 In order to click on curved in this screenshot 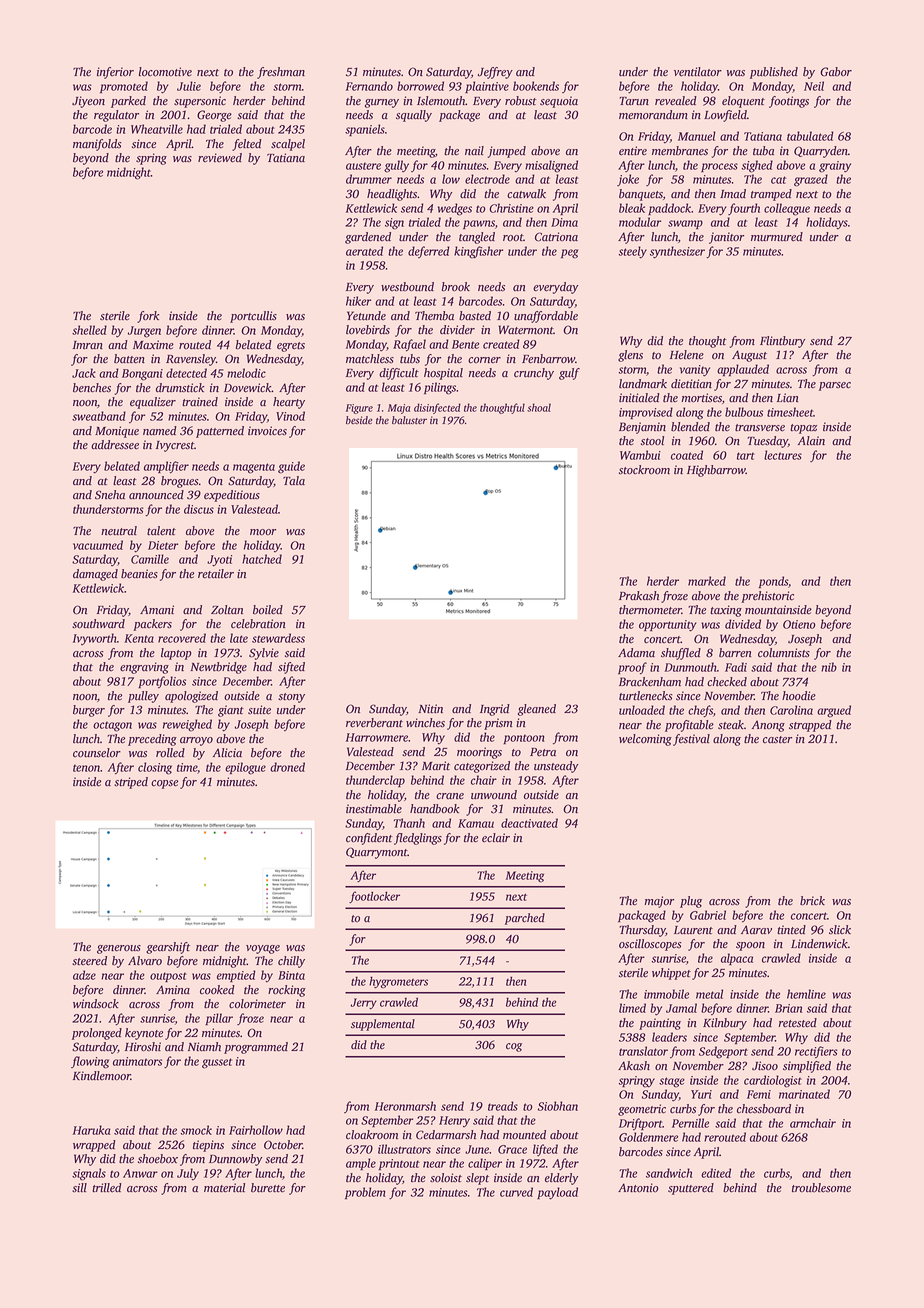, I will do `click(516, 1192)`.
